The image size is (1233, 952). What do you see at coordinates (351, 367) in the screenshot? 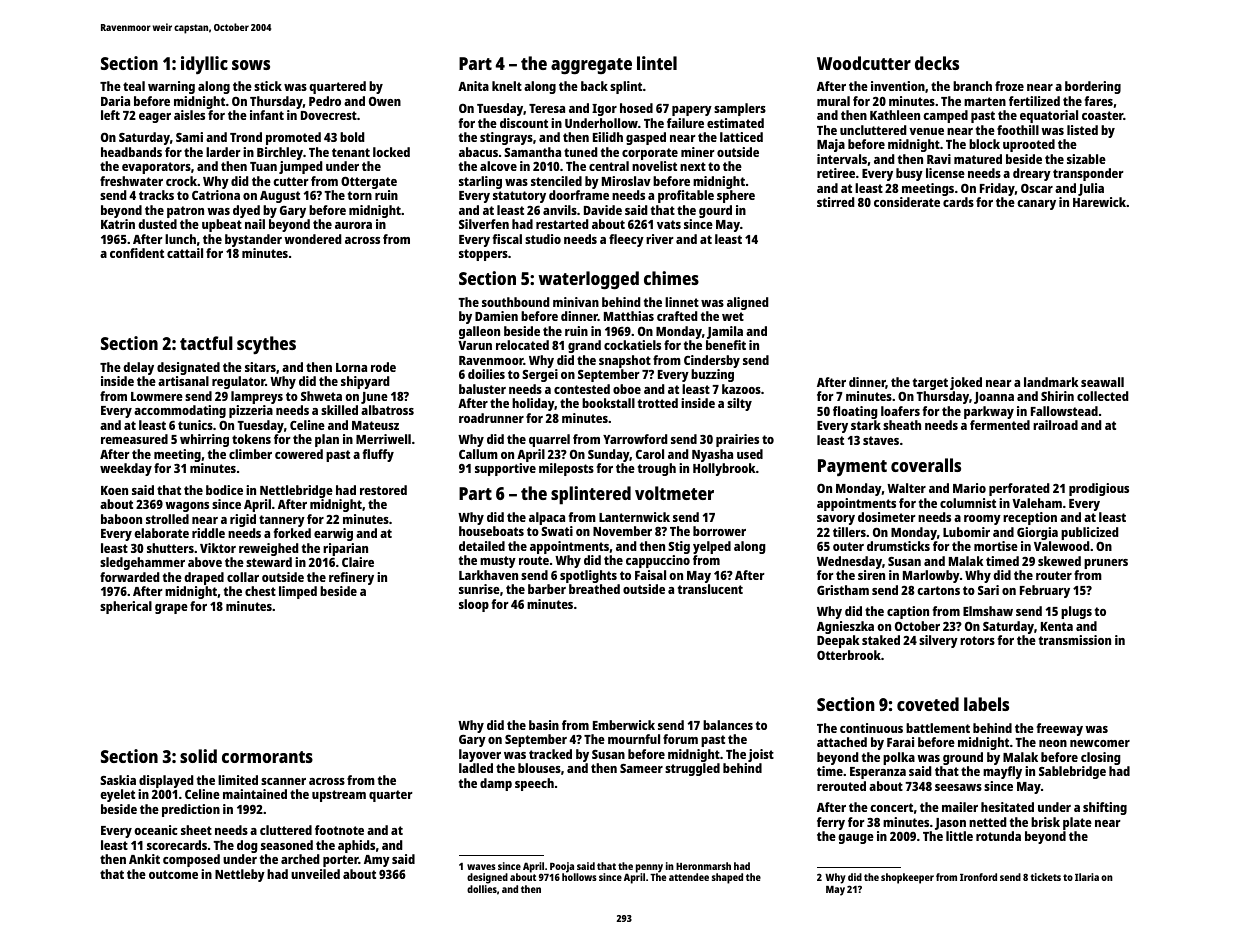
I see `Lorna` at bounding box center [351, 367].
